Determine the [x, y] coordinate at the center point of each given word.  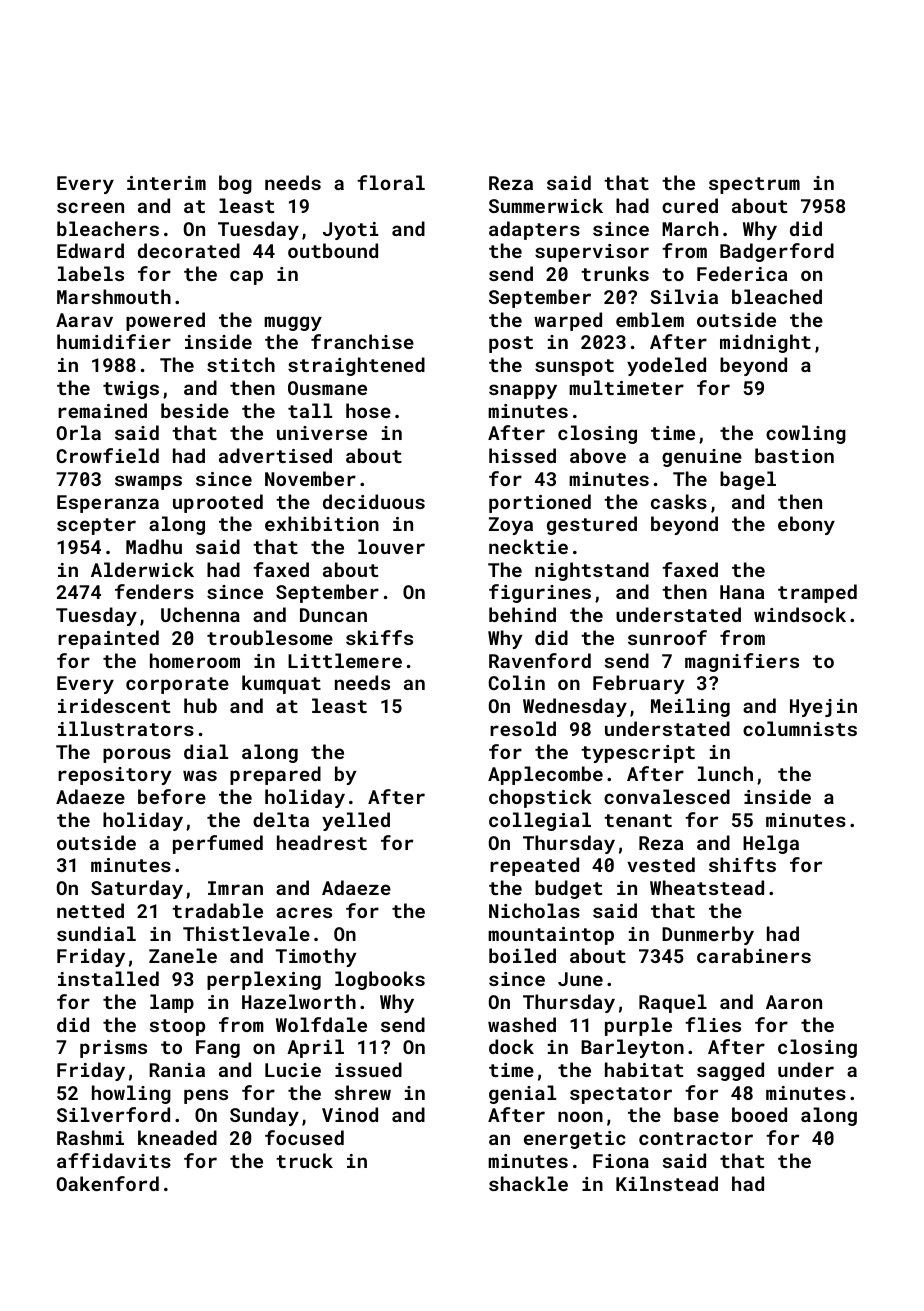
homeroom [195, 660]
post [511, 344]
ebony [806, 525]
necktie [528, 546]
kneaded [177, 1137]
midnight [765, 343]
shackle [528, 1183]
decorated [189, 250]
